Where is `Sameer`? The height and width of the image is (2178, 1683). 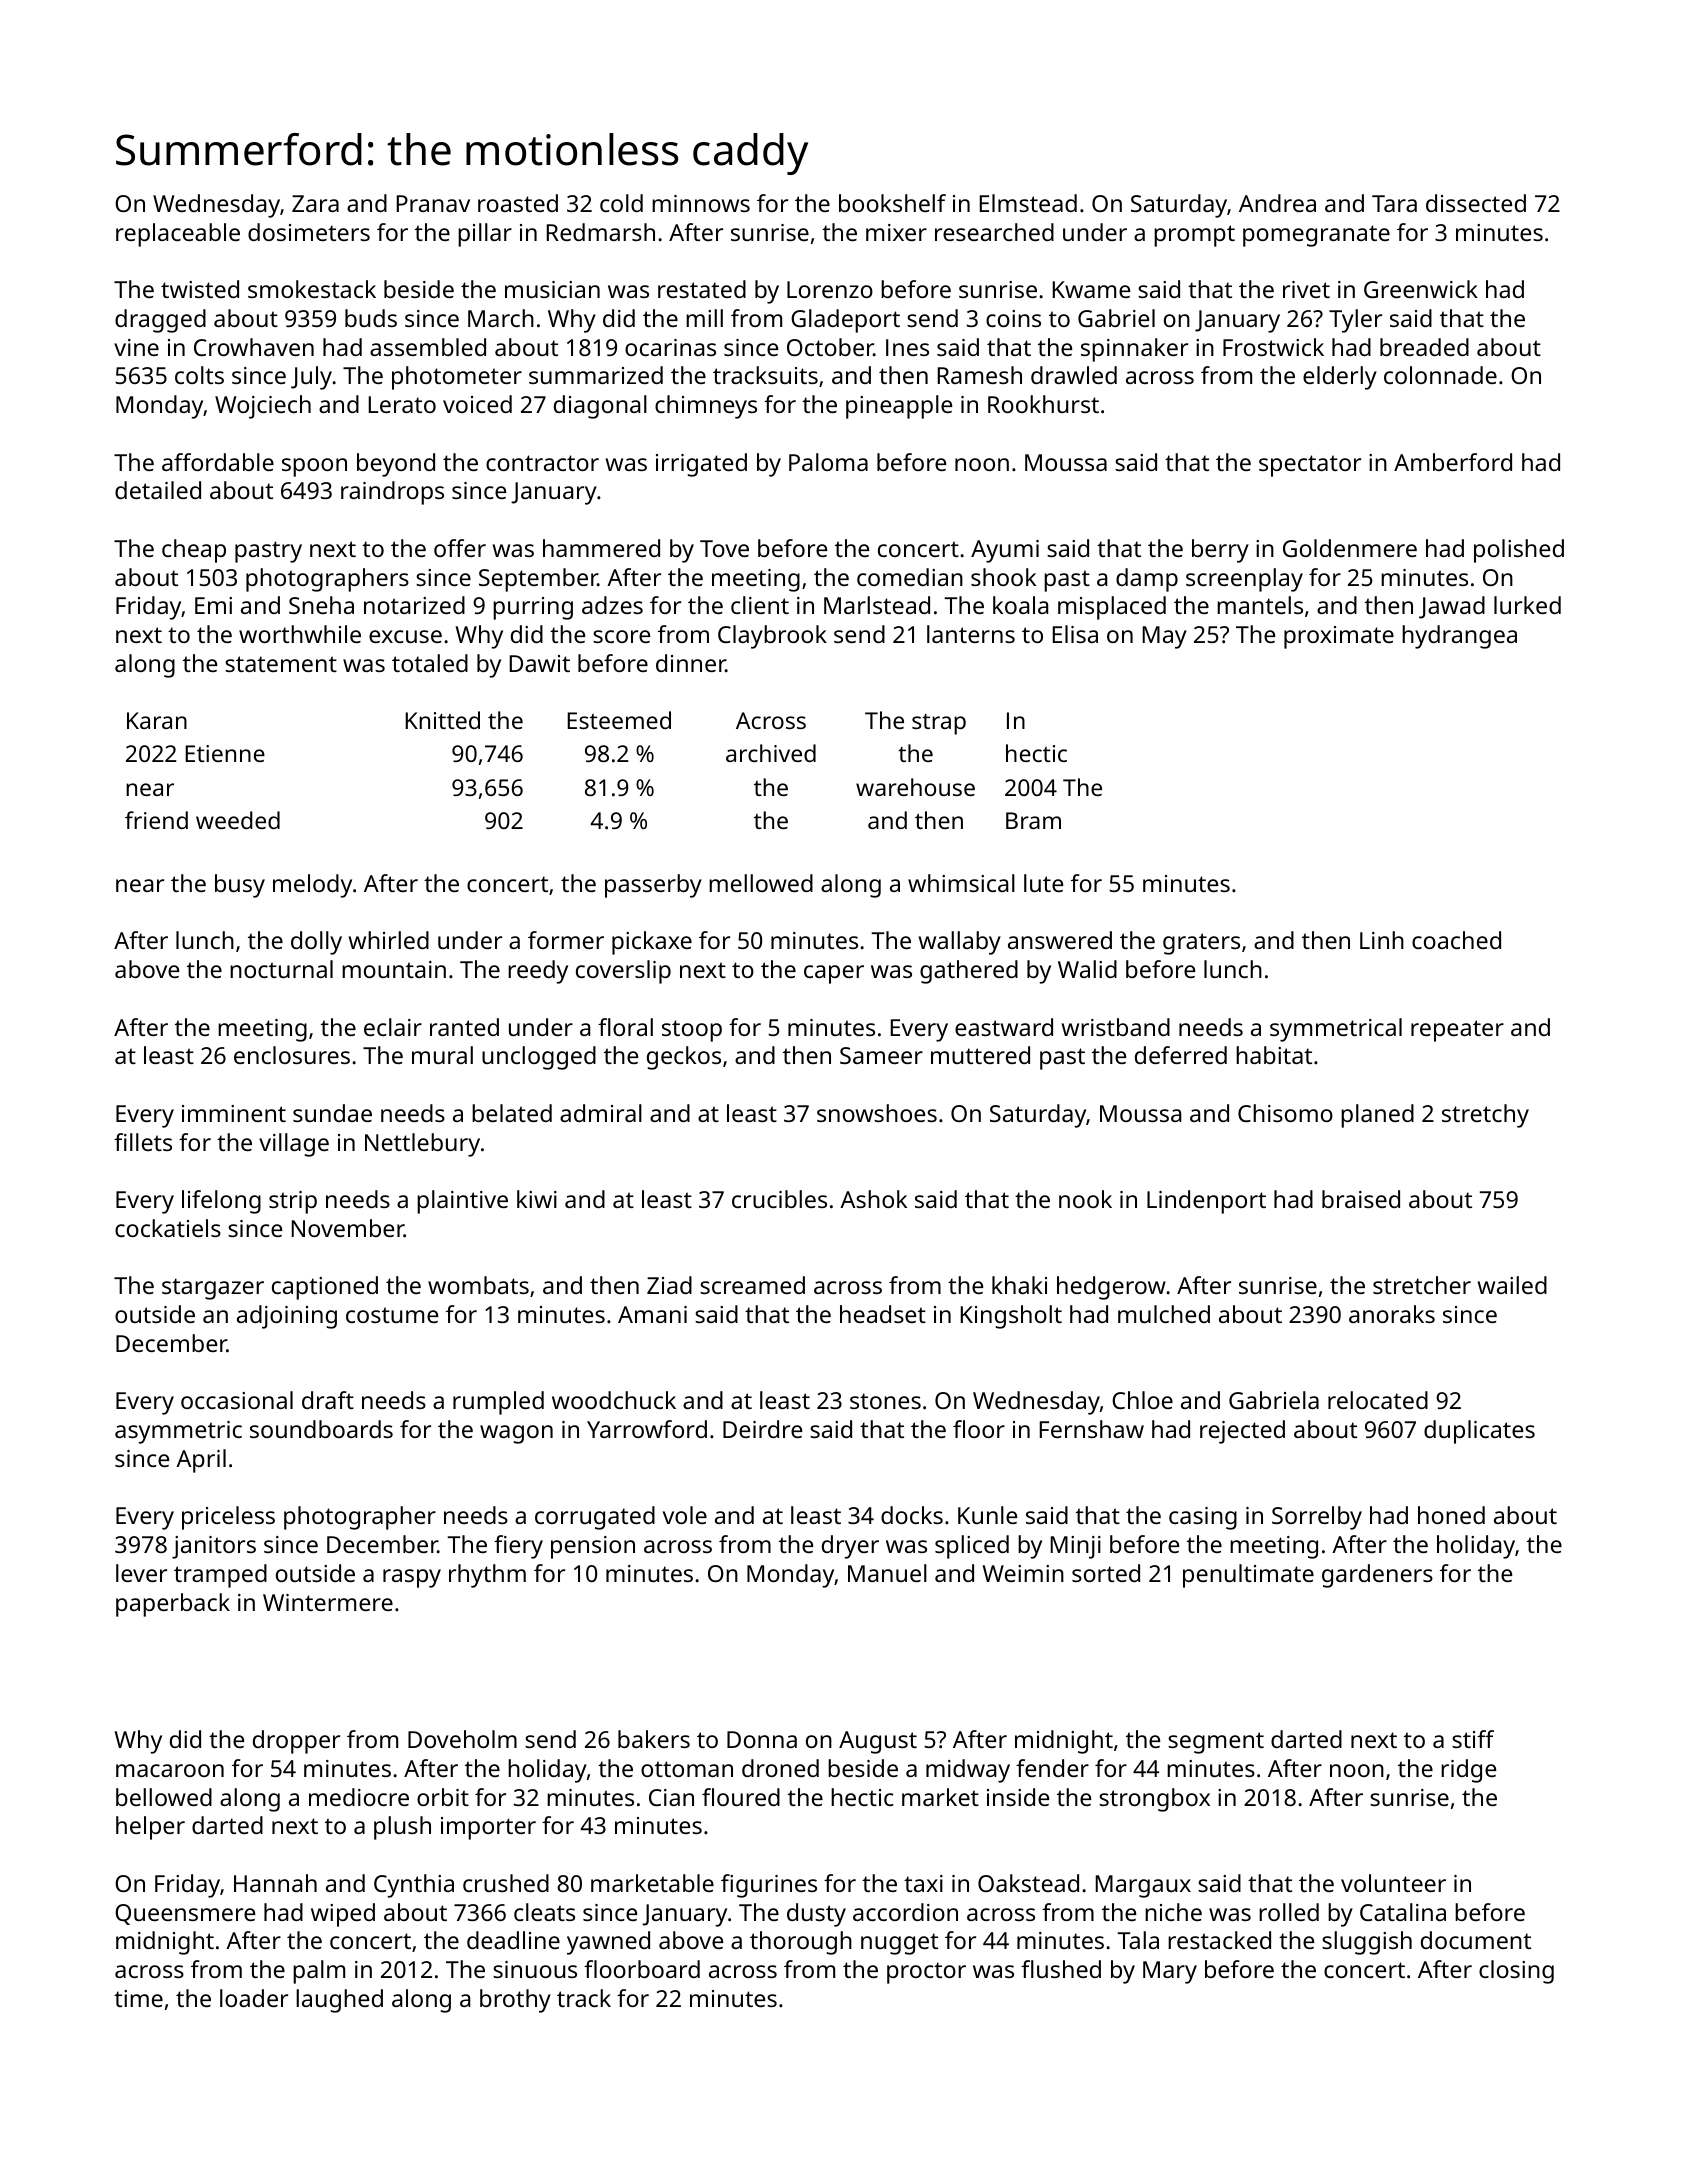 Sameer is located at coordinates (881, 1055).
